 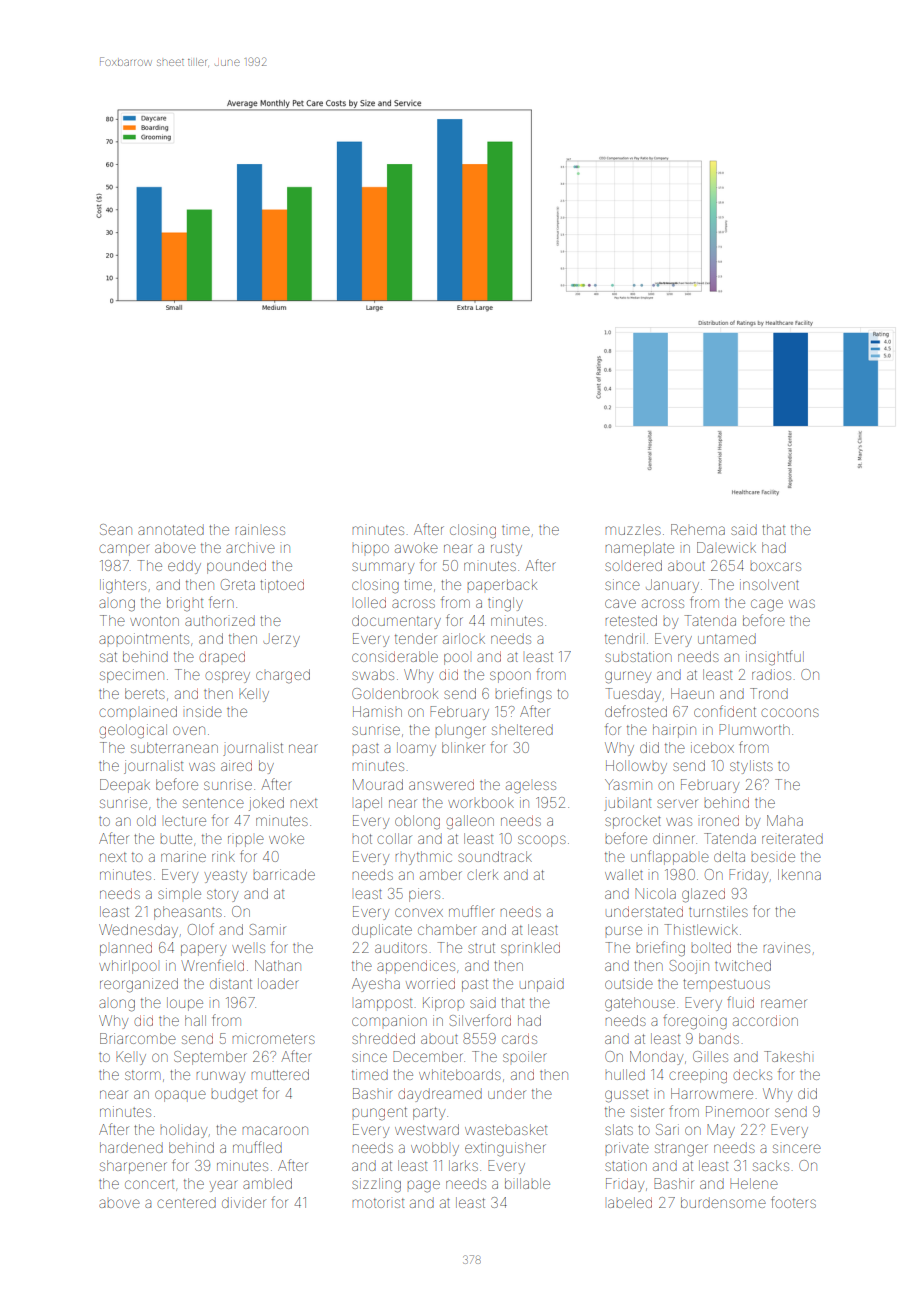 What do you see at coordinates (480, 1020) in the page?
I see `Silverford` at bounding box center [480, 1020].
